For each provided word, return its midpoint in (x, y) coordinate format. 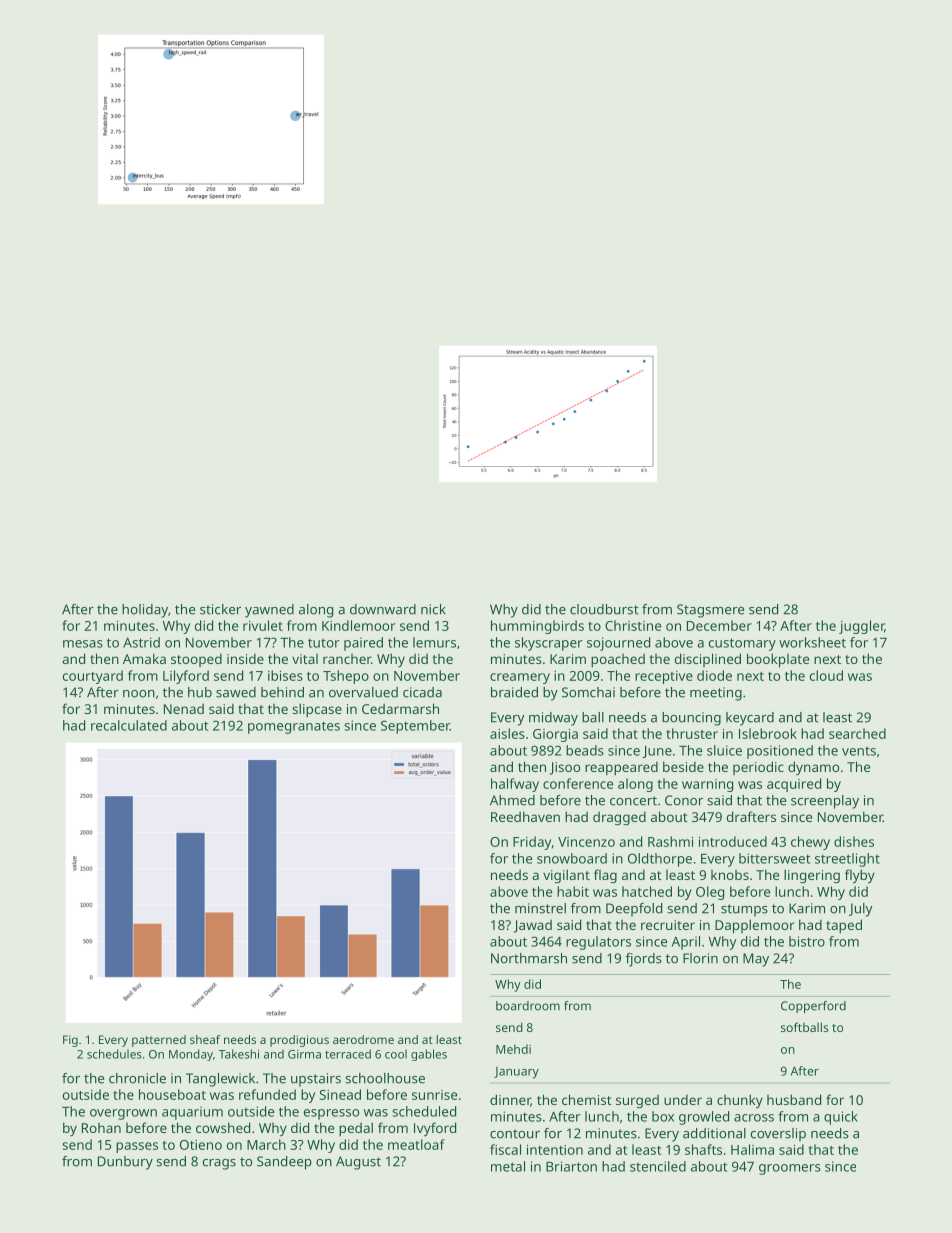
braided (514, 692)
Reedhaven (525, 816)
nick (433, 609)
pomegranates (294, 727)
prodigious (299, 1041)
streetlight (847, 860)
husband (794, 1099)
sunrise (434, 1095)
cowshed (223, 1127)
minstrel (540, 908)
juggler (862, 627)
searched (857, 733)
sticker (220, 609)
